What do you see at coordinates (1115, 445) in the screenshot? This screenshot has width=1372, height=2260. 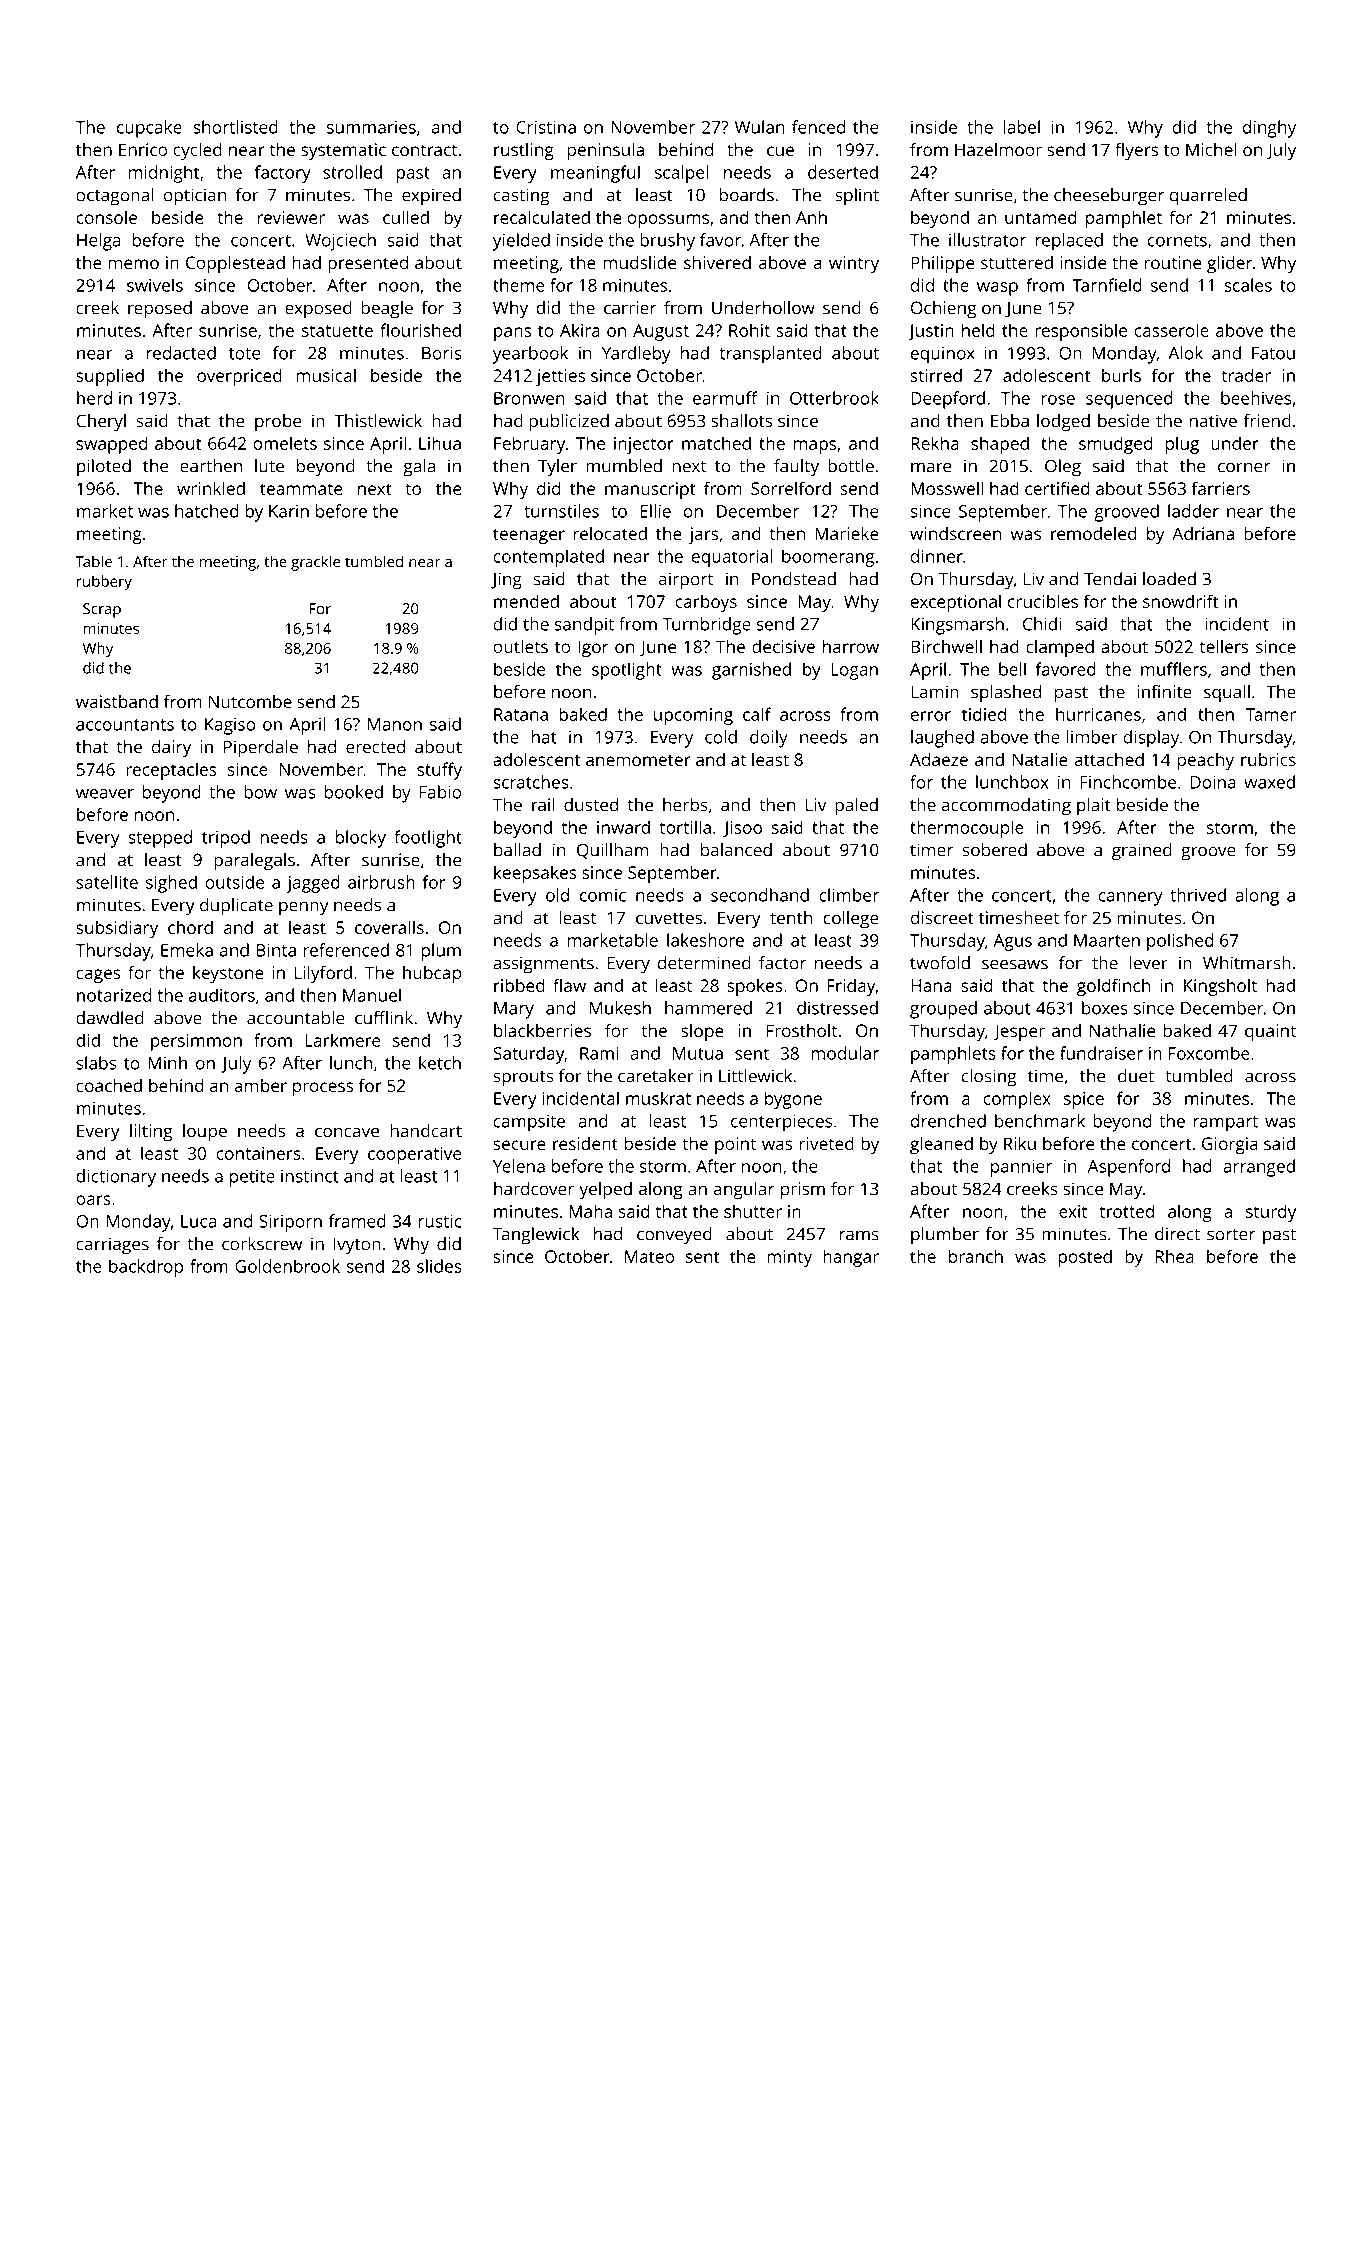 I see `smudged` at bounding box center [1115, 445].
